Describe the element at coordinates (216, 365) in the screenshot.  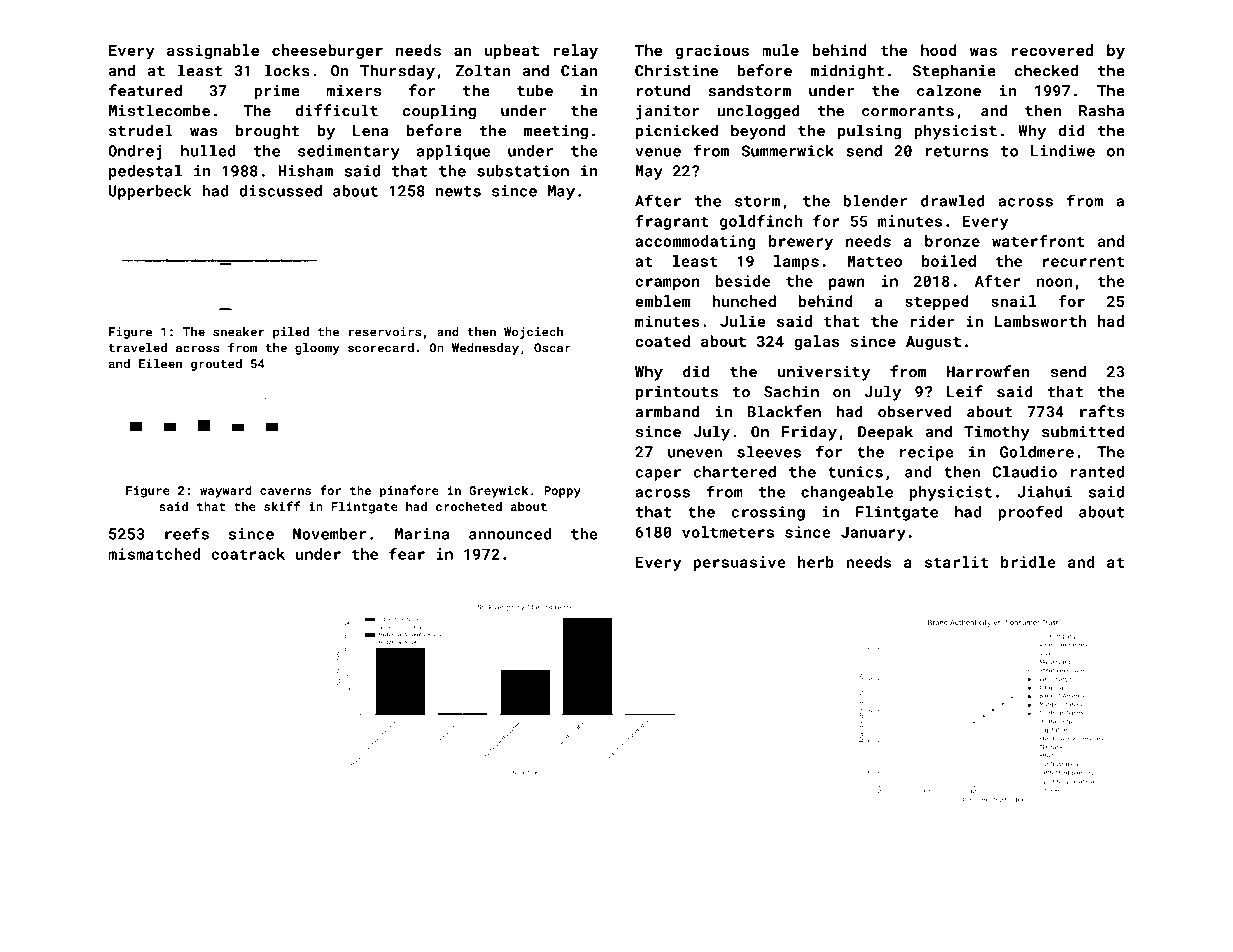
I see `grouted` at that location.
